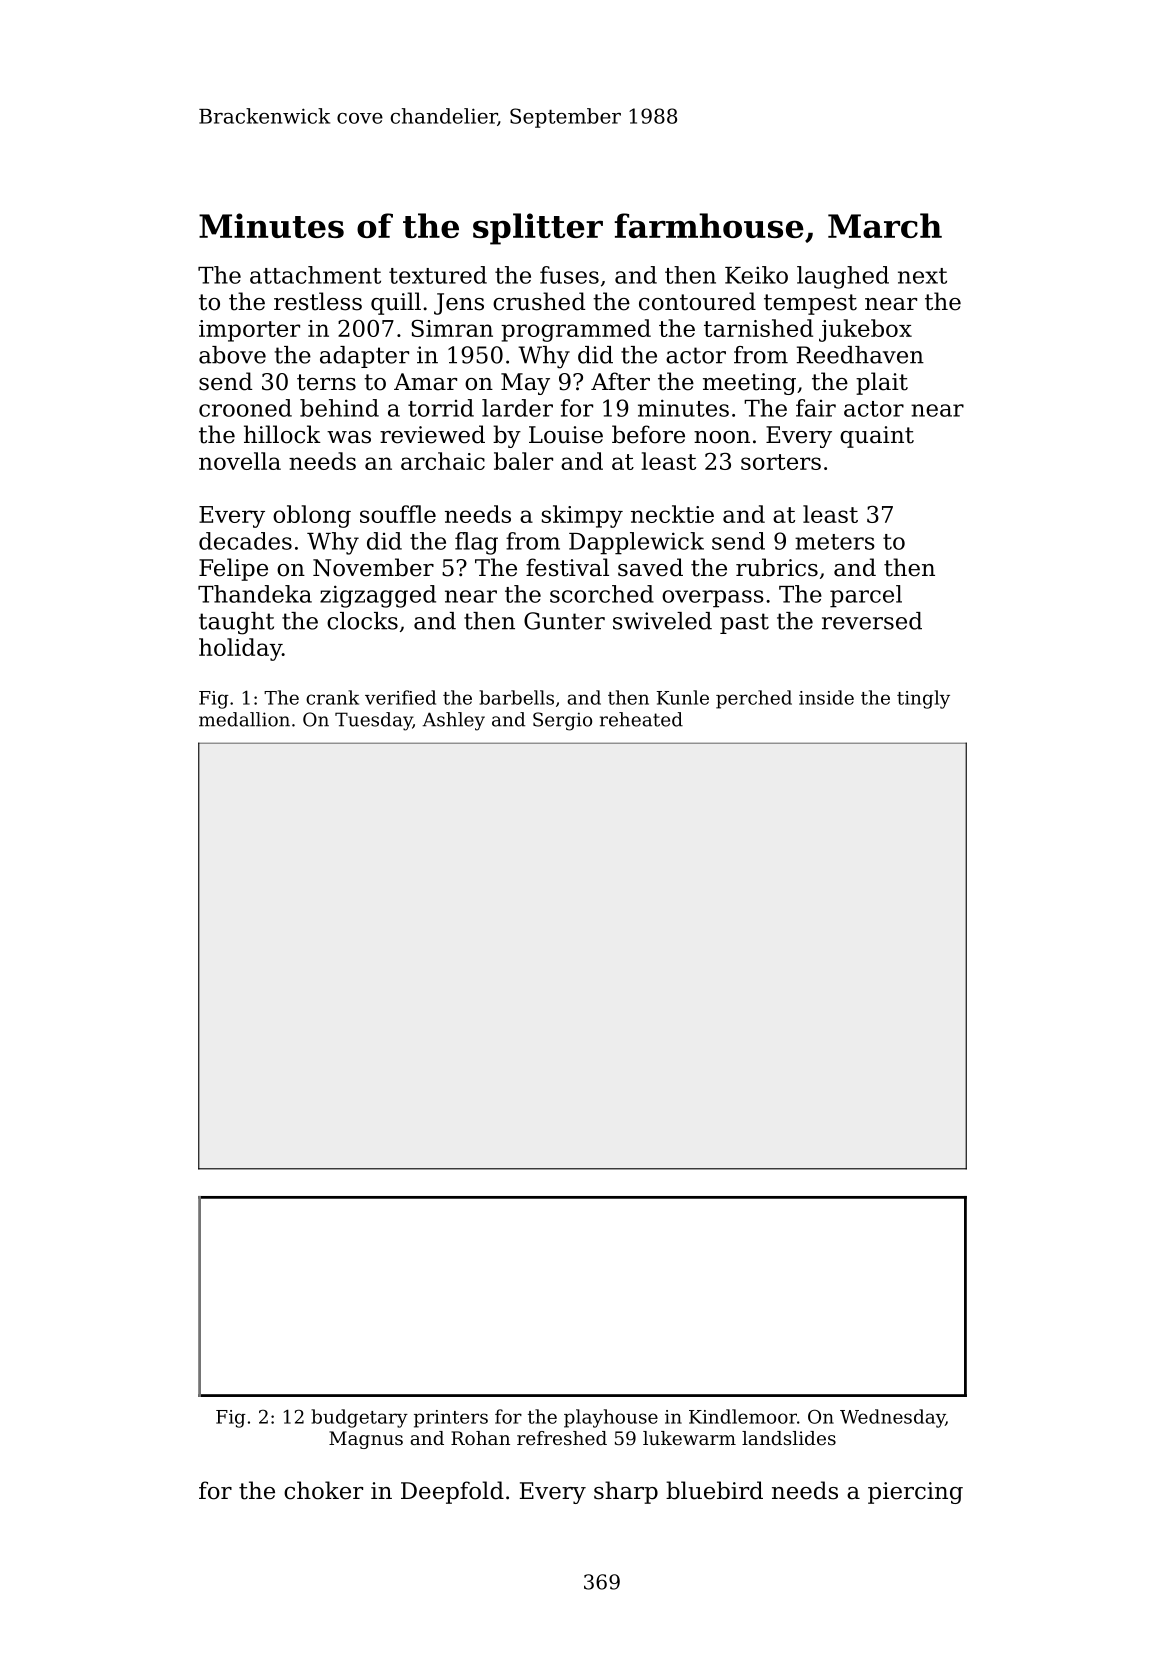  What do you see at coordinates (641, 719) in the page?
I see `reheated` at bounding box center [641, 719].
